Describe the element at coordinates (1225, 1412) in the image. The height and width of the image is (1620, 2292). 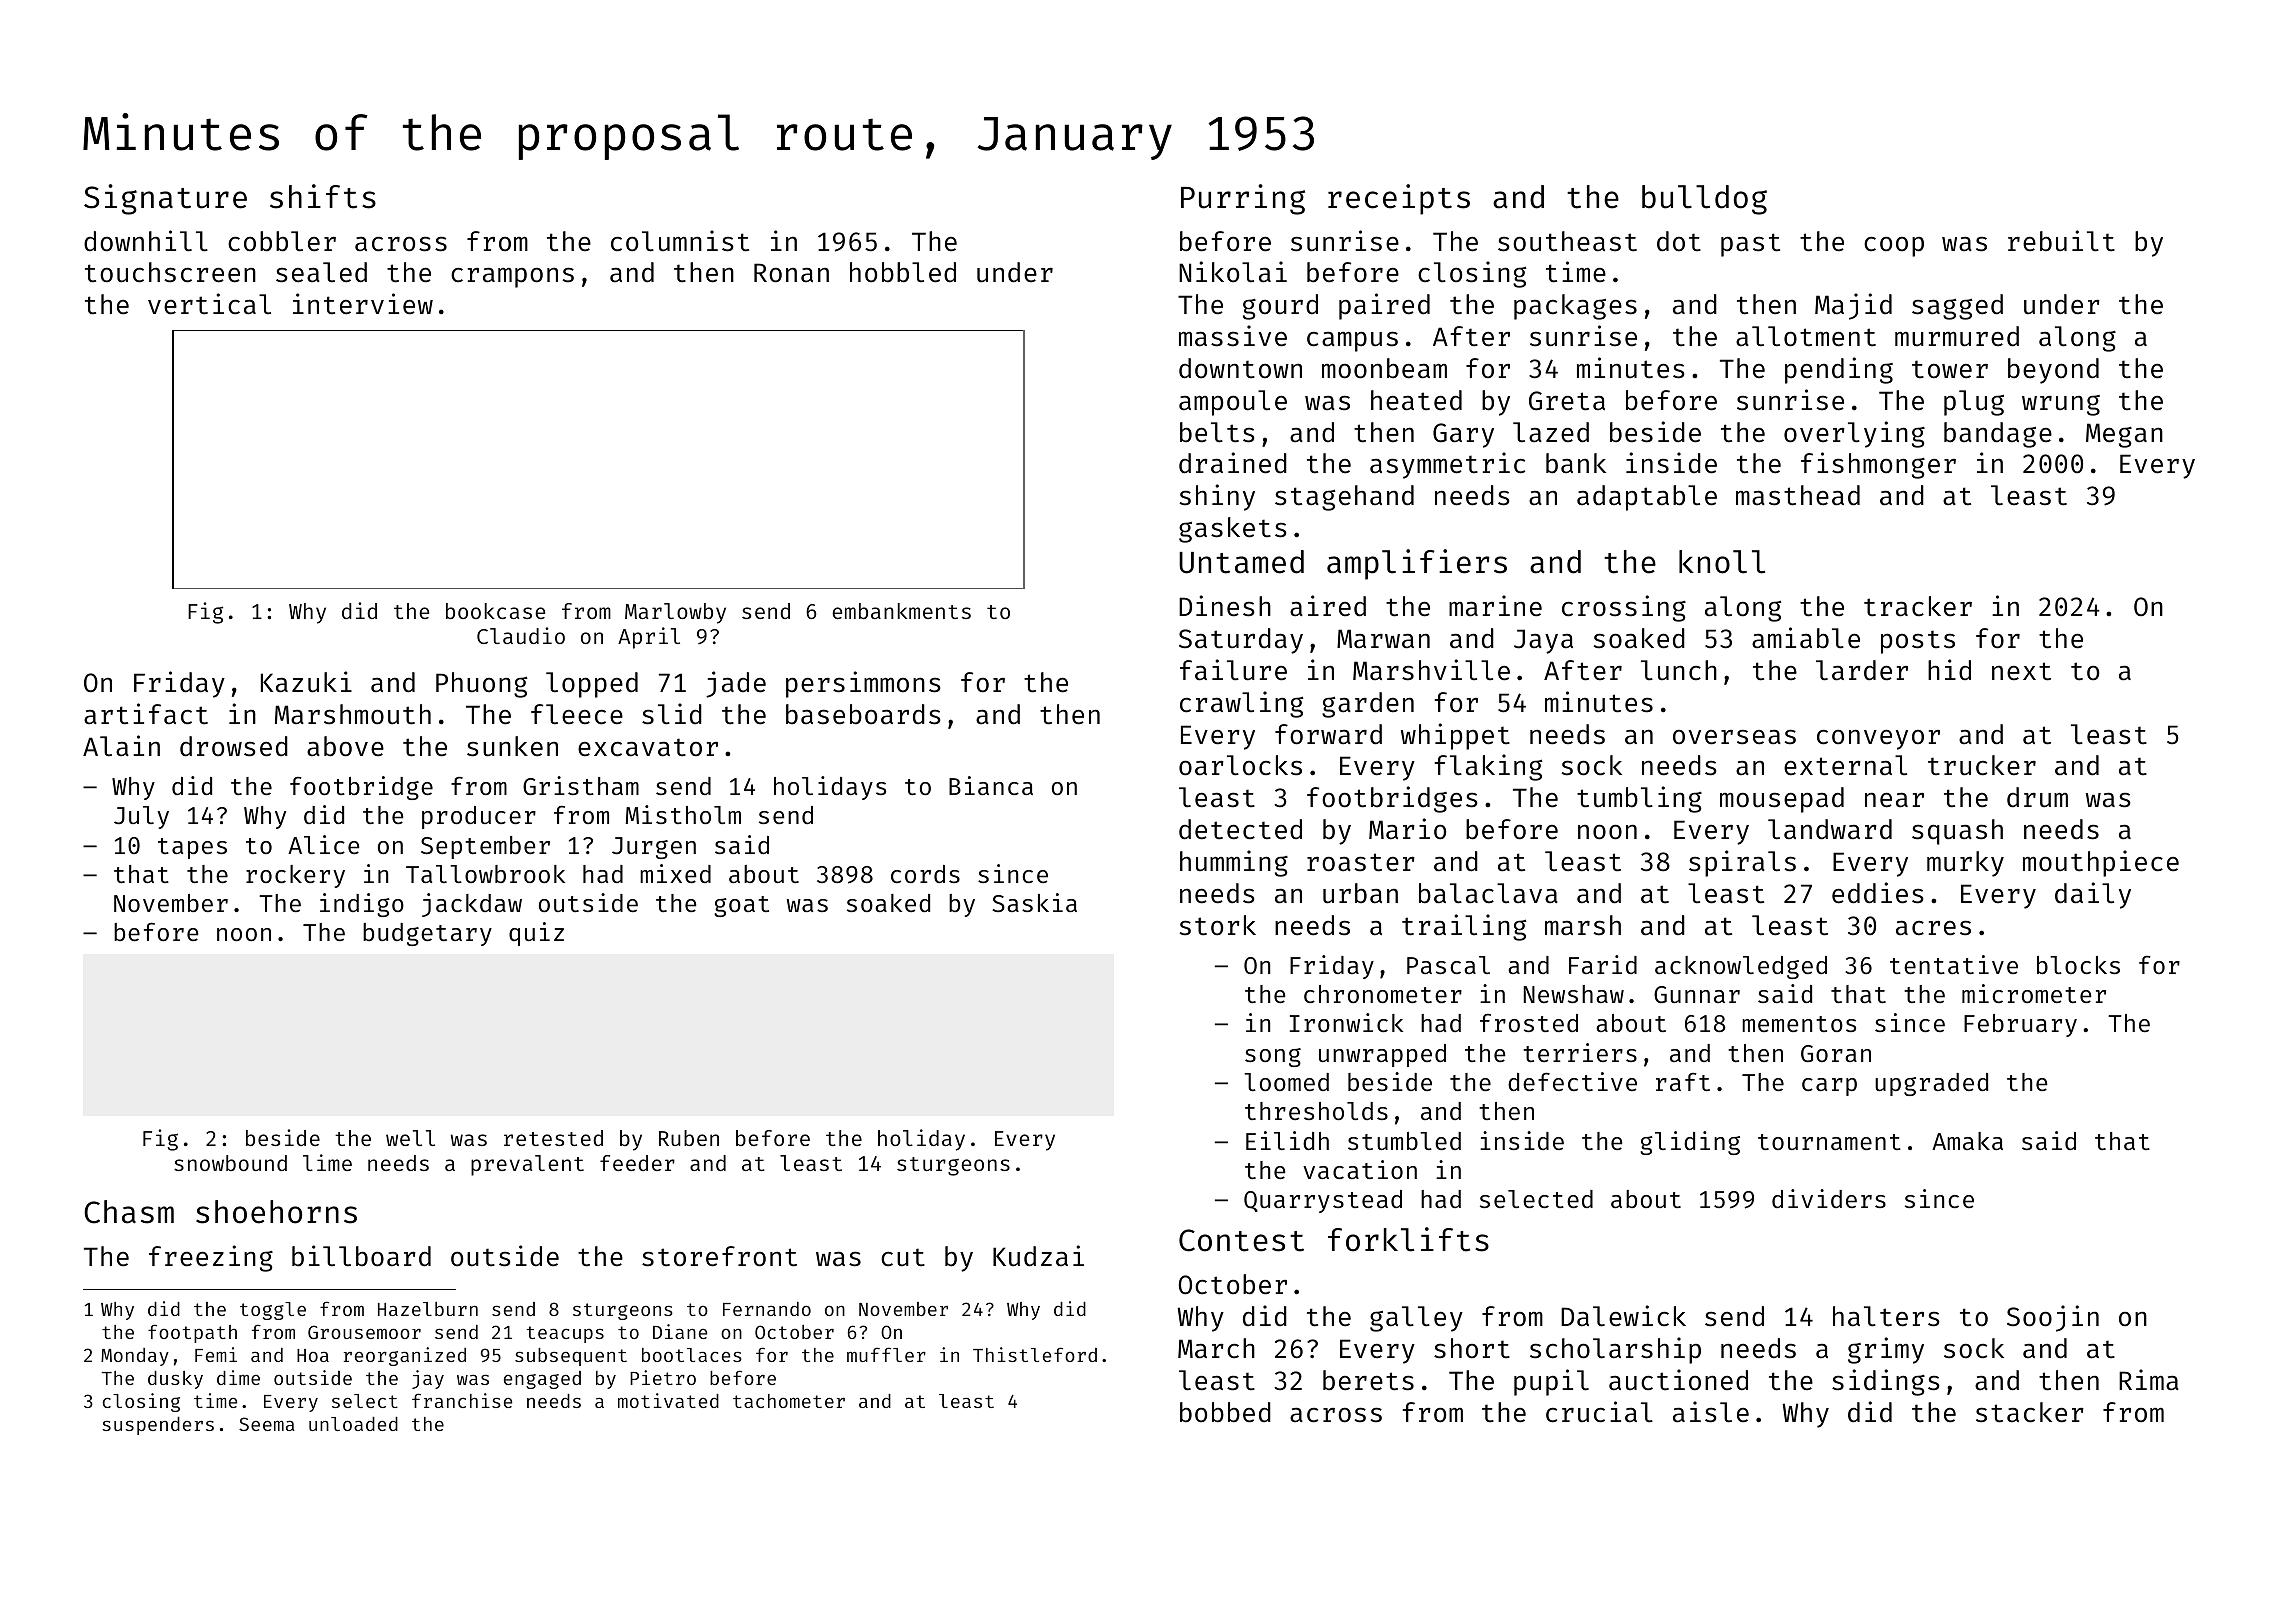
I see `bobbed` at that location.
